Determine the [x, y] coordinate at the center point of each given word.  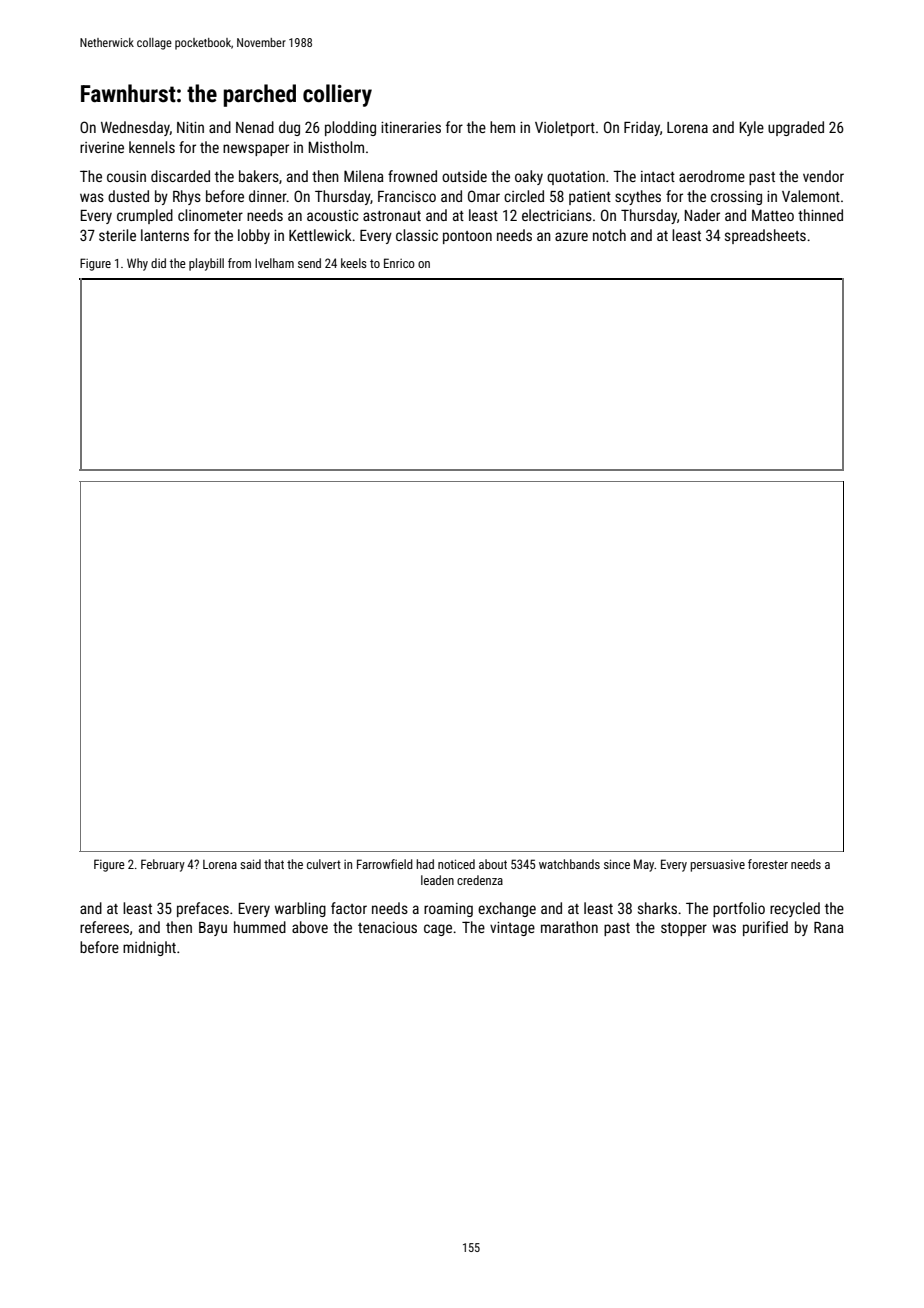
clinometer [210, 215]
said [250, 864]
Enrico [399, 263]
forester [768, 864]
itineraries [411, 127]
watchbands [569, 864]
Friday [642, 128]
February [163, 865]
